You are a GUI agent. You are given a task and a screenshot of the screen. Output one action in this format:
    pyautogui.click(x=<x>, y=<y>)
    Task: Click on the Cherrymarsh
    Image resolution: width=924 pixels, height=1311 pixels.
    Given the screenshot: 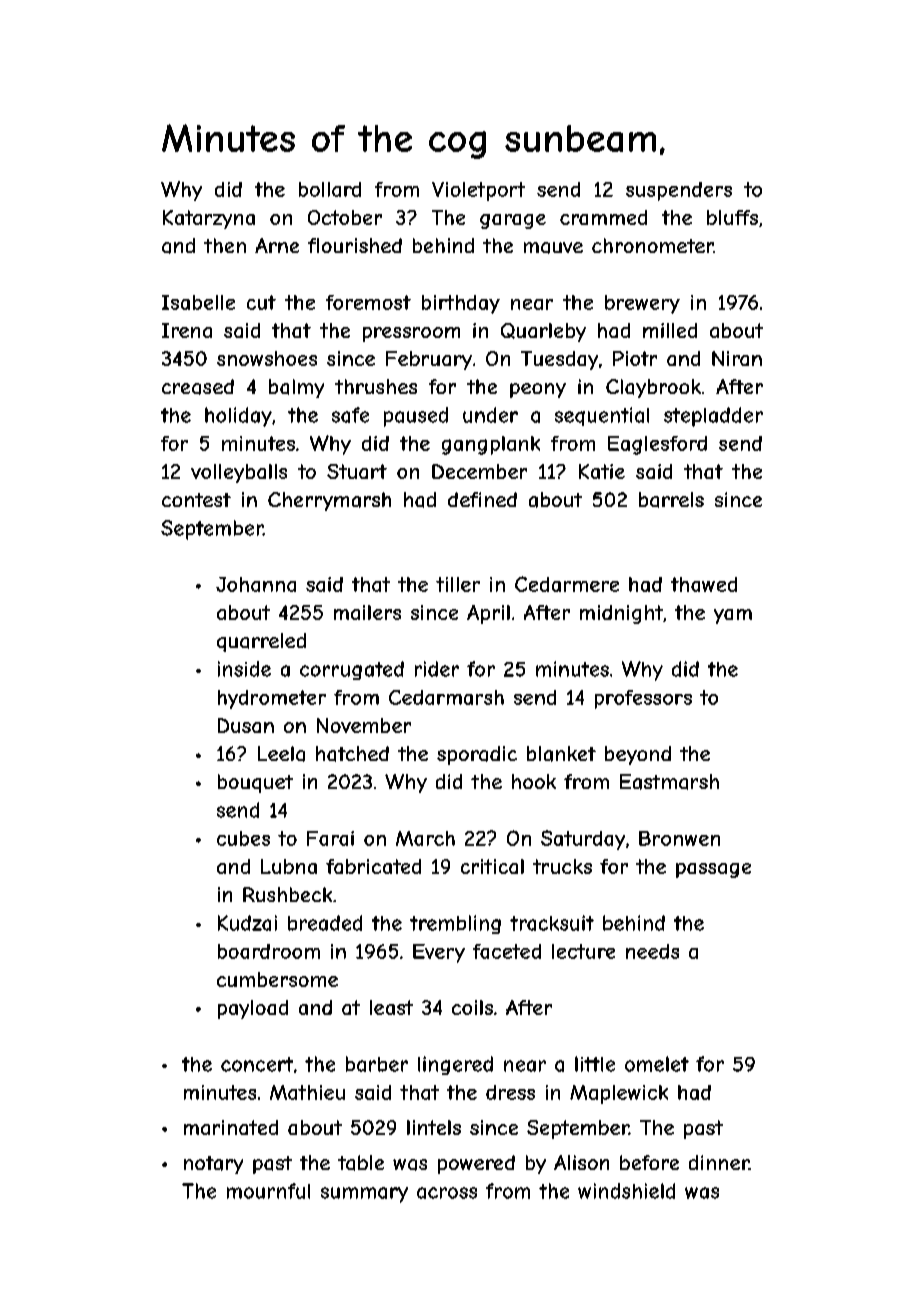 What is the action you would take?
    pyautogui.click(x=329, y=501)
